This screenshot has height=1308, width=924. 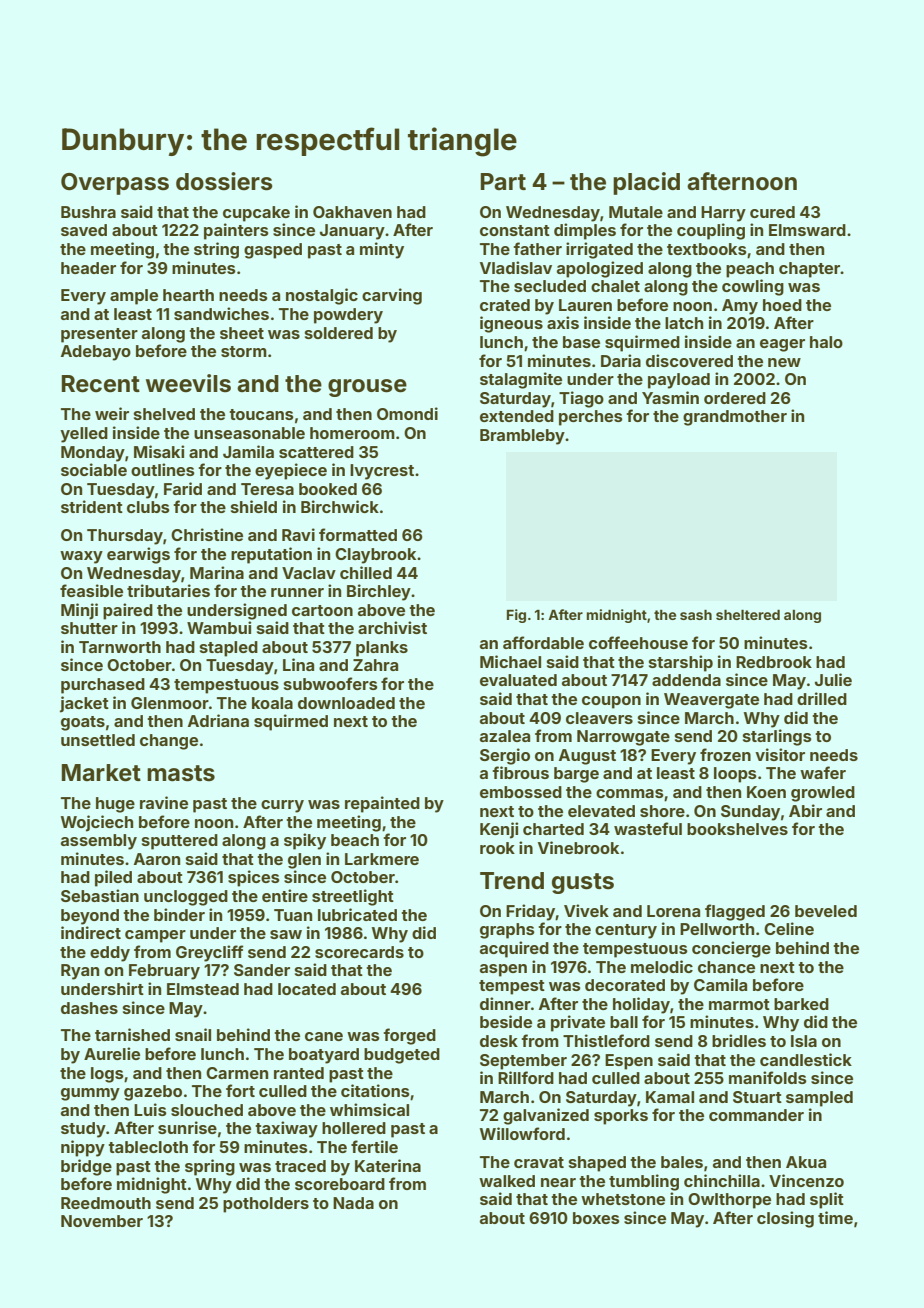 What do you see at coordinates (112, 1053) in the screenshot?
I see `Aurelie` at bounding box center [112, 1053].
